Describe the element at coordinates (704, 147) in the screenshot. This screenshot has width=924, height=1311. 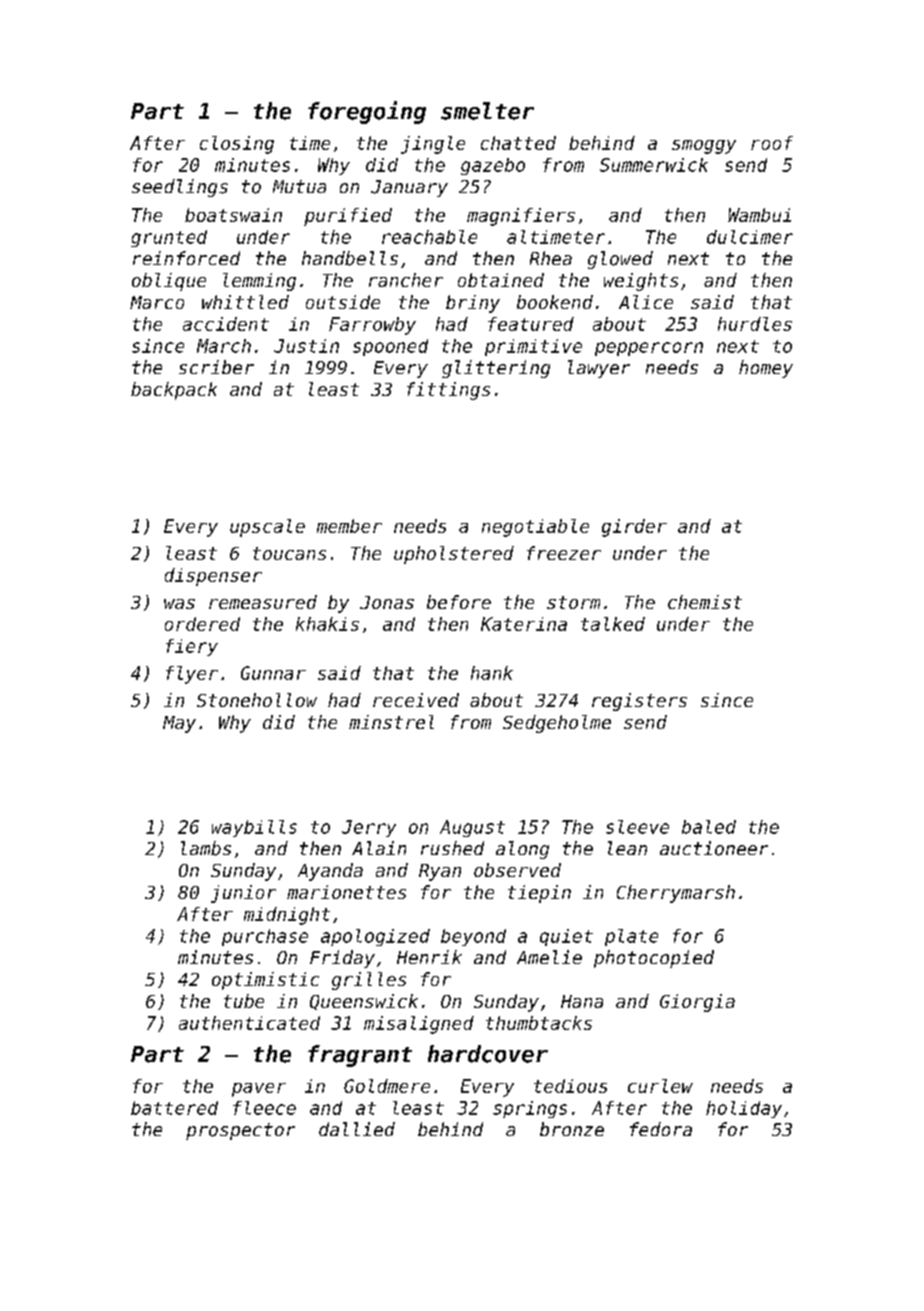
I see `smoggy` at that location.
